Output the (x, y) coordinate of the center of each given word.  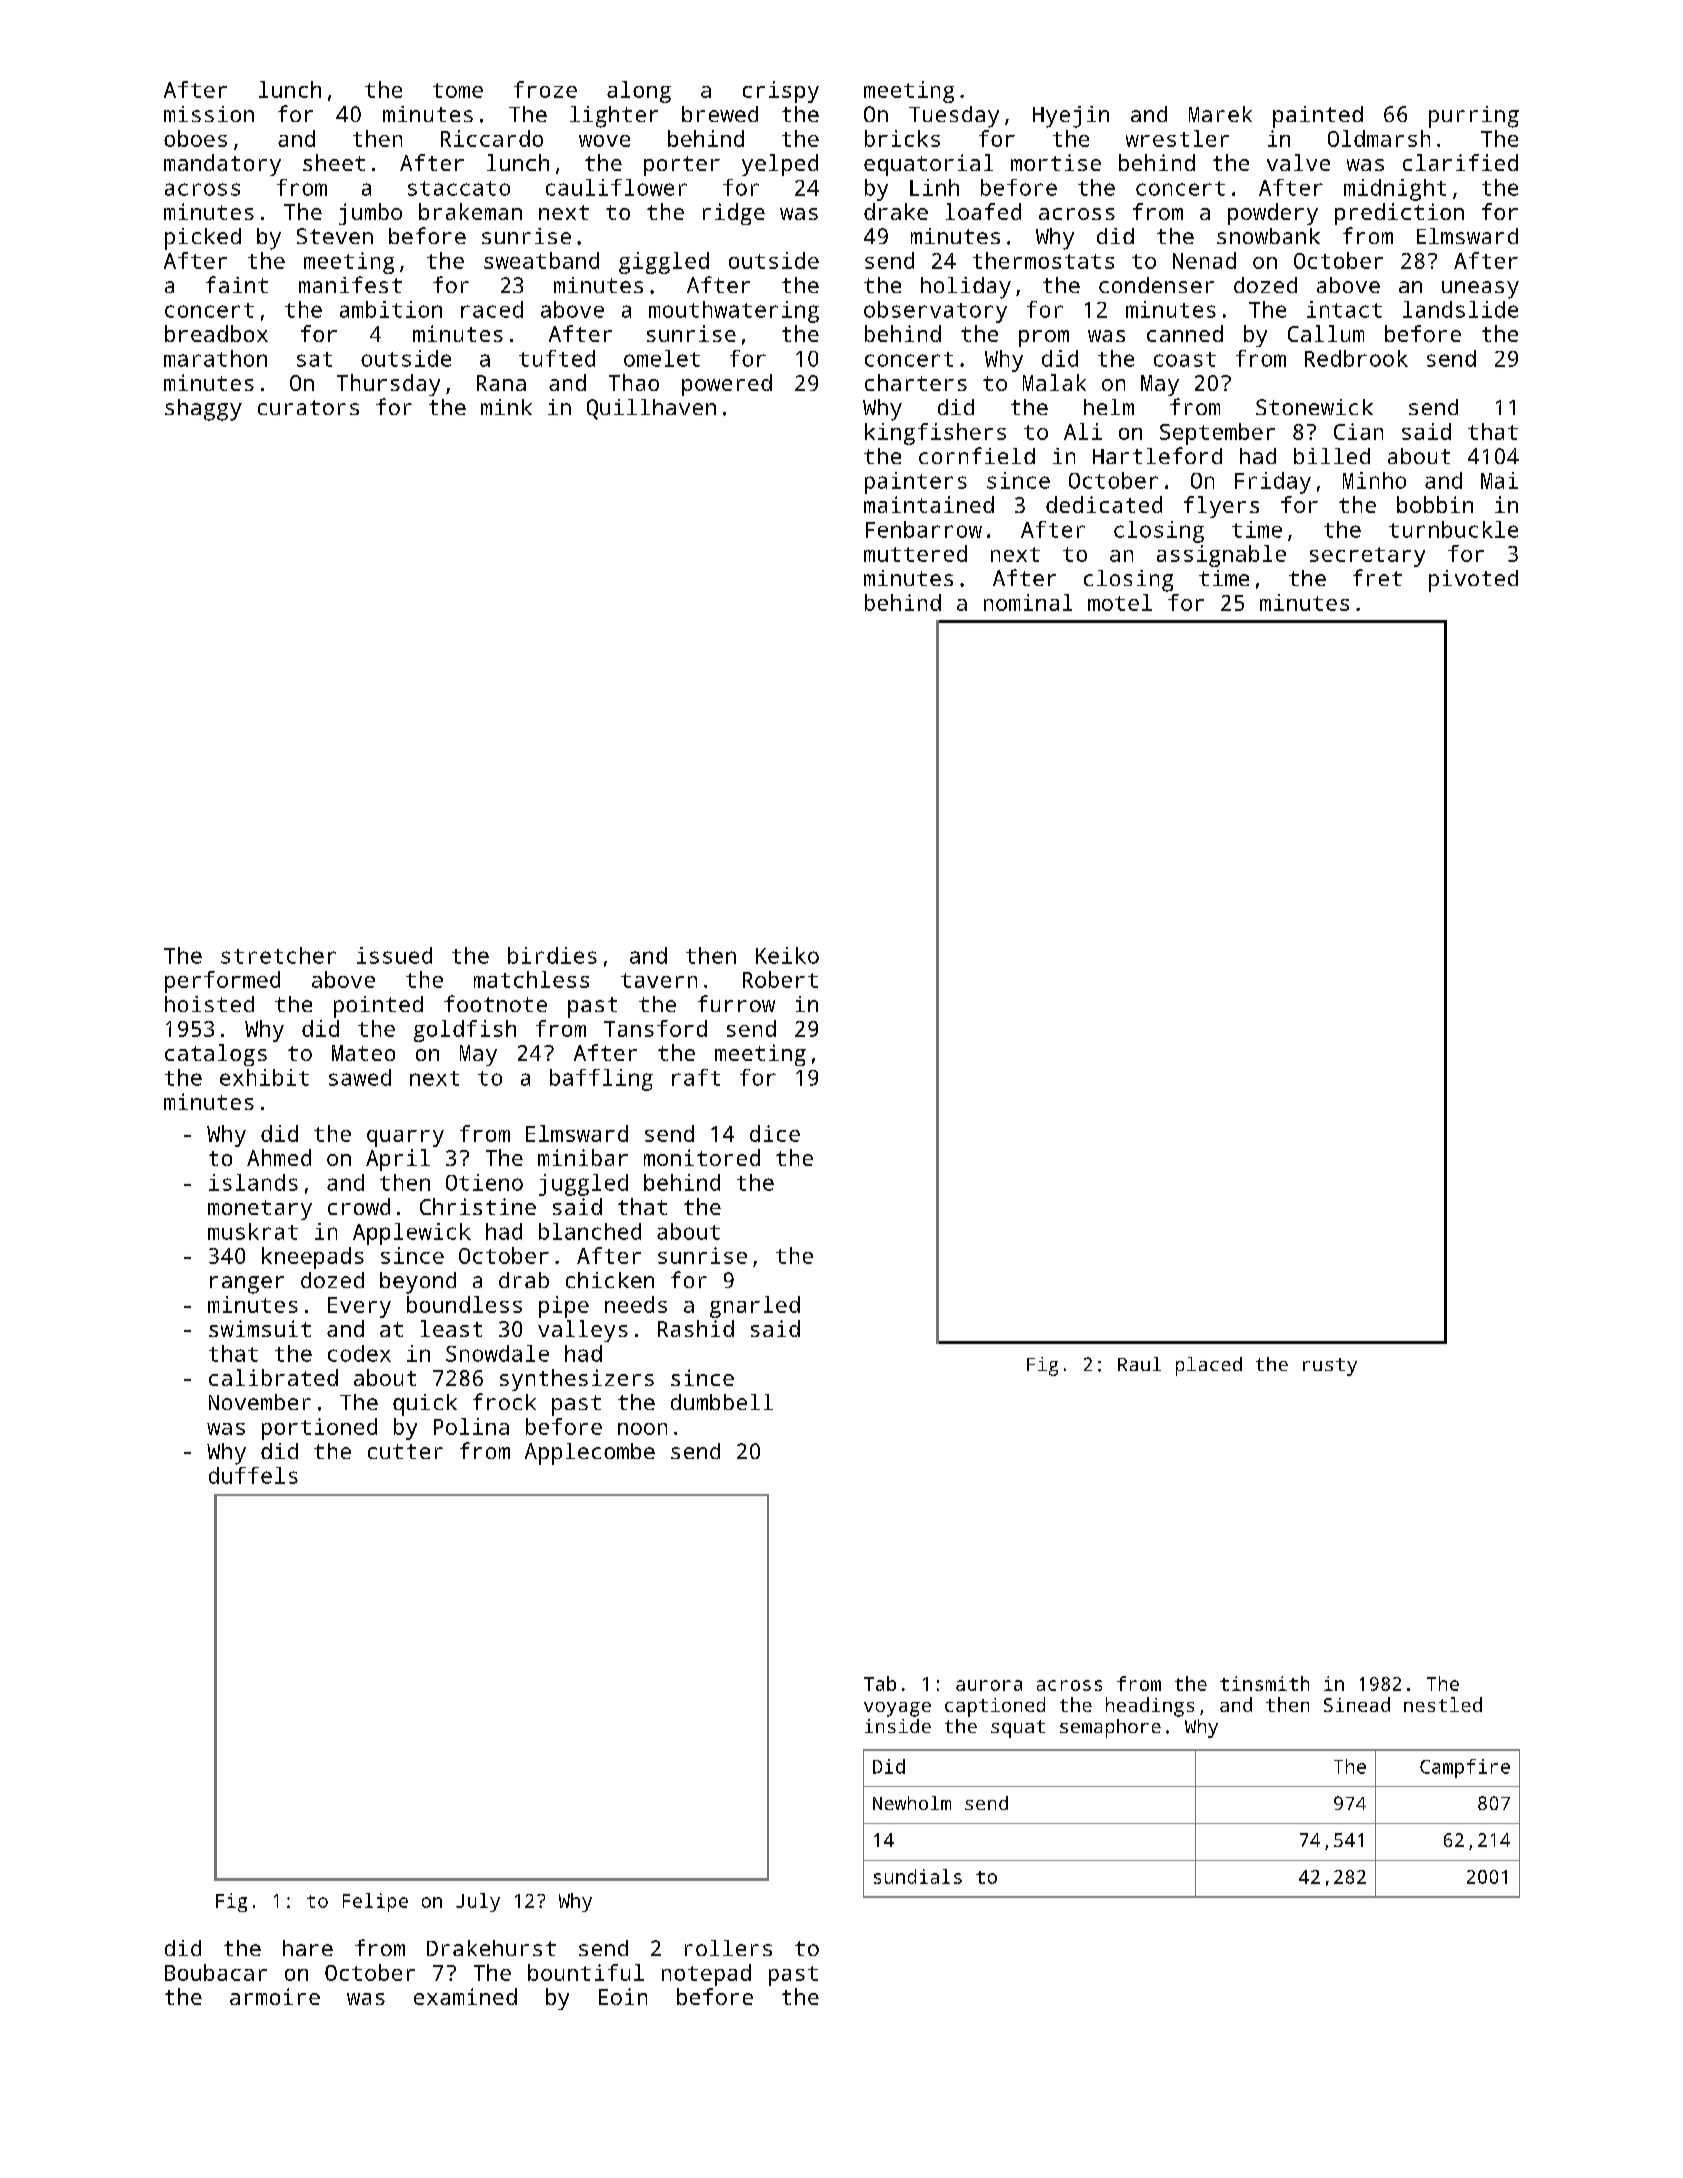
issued (394, 955)
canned (1185, 333)
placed (1209, 1366)
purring (1474, 117)
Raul (1139, 1364)
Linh (934, 187)
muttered (915, 553)
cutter (405, 1451)
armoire (275, 1996)
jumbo (370, 214)
